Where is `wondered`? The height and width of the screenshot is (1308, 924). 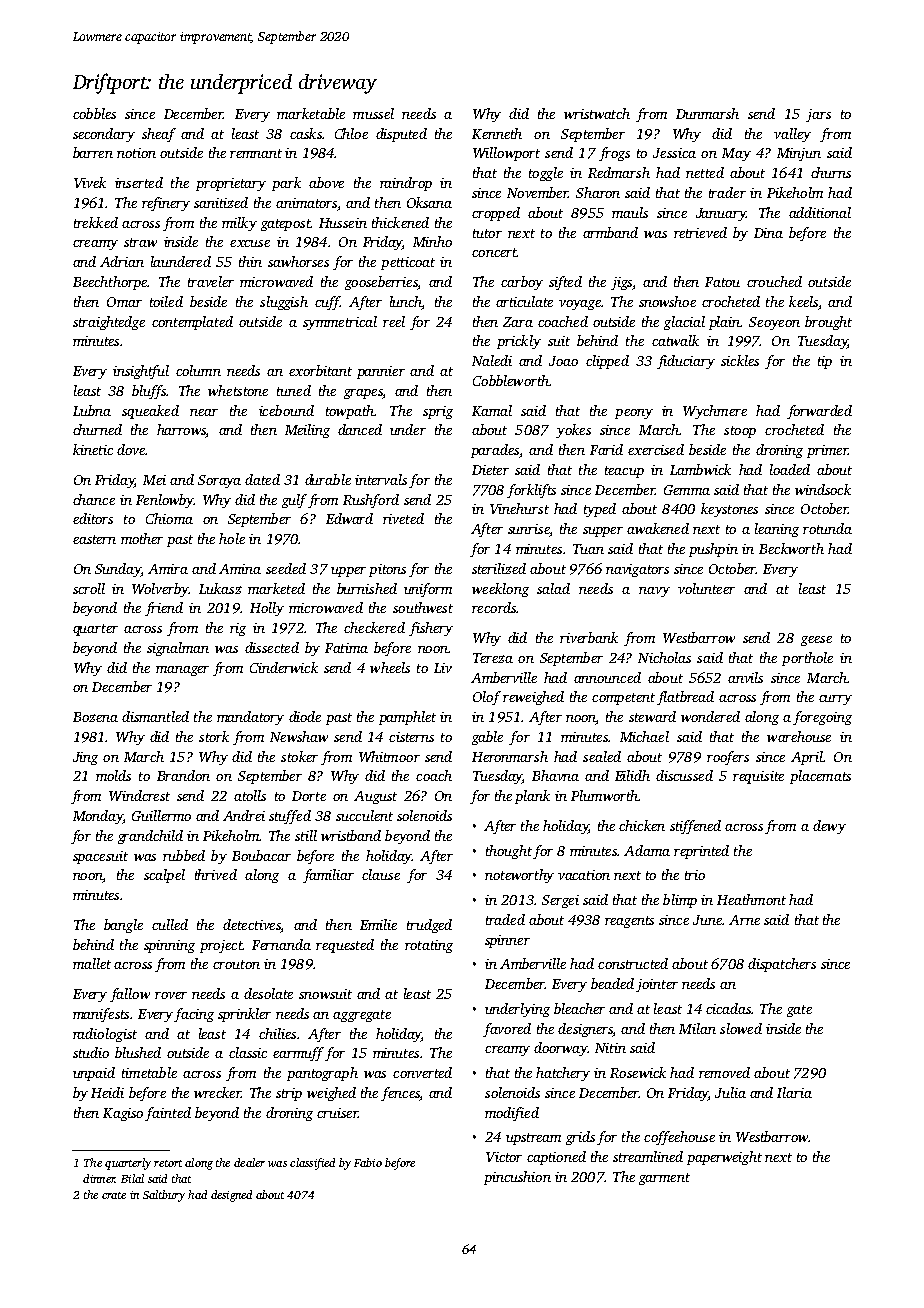
wondered is located at coordinates (710, 716).
